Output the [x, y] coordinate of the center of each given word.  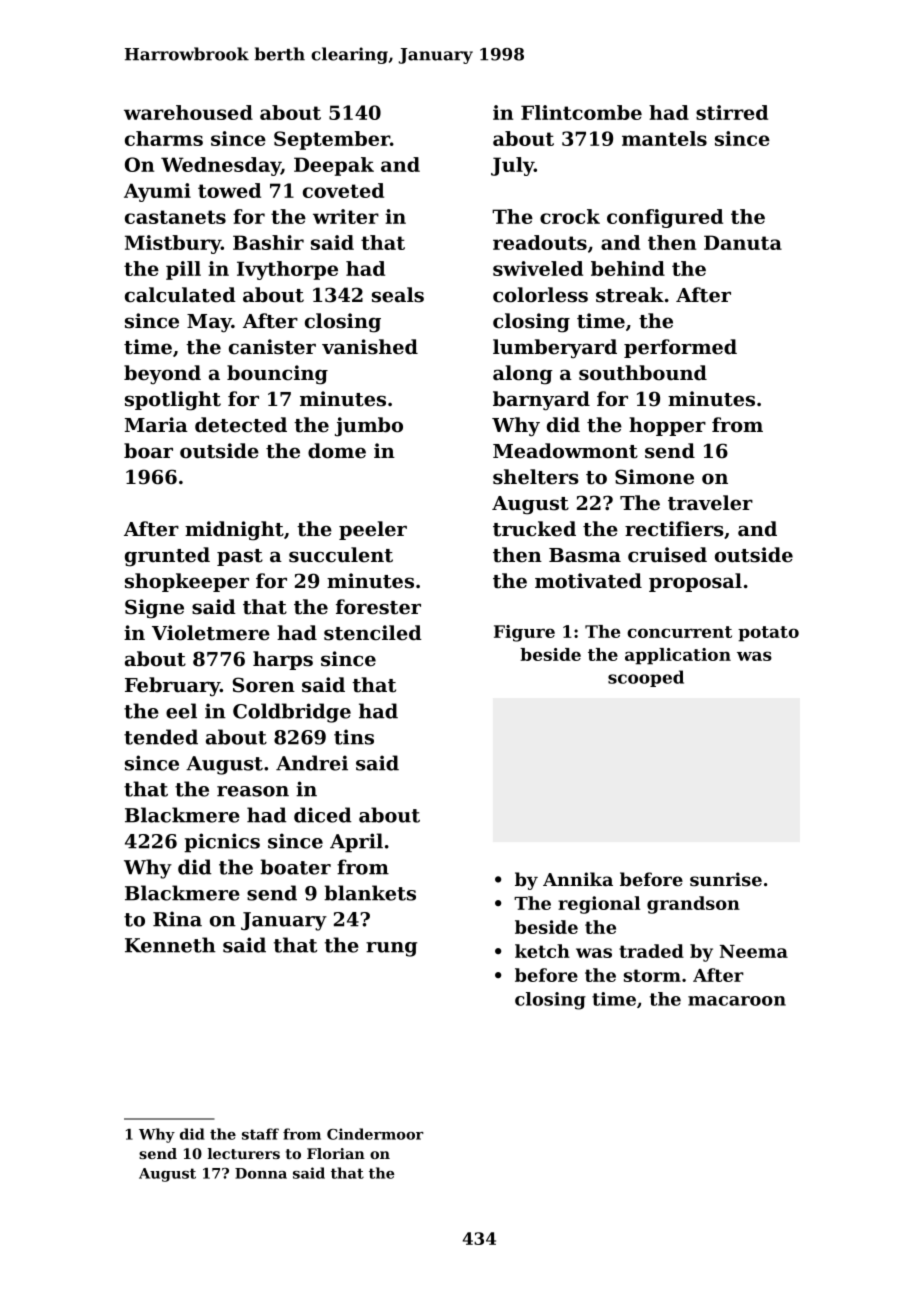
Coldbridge [292, 713]
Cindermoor [375, 1134]
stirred [732, 112]
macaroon [737, 1001]
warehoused [188, 112]
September [332, 140]
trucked [534, 529]
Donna [261, 1173]
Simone [654, 477]
